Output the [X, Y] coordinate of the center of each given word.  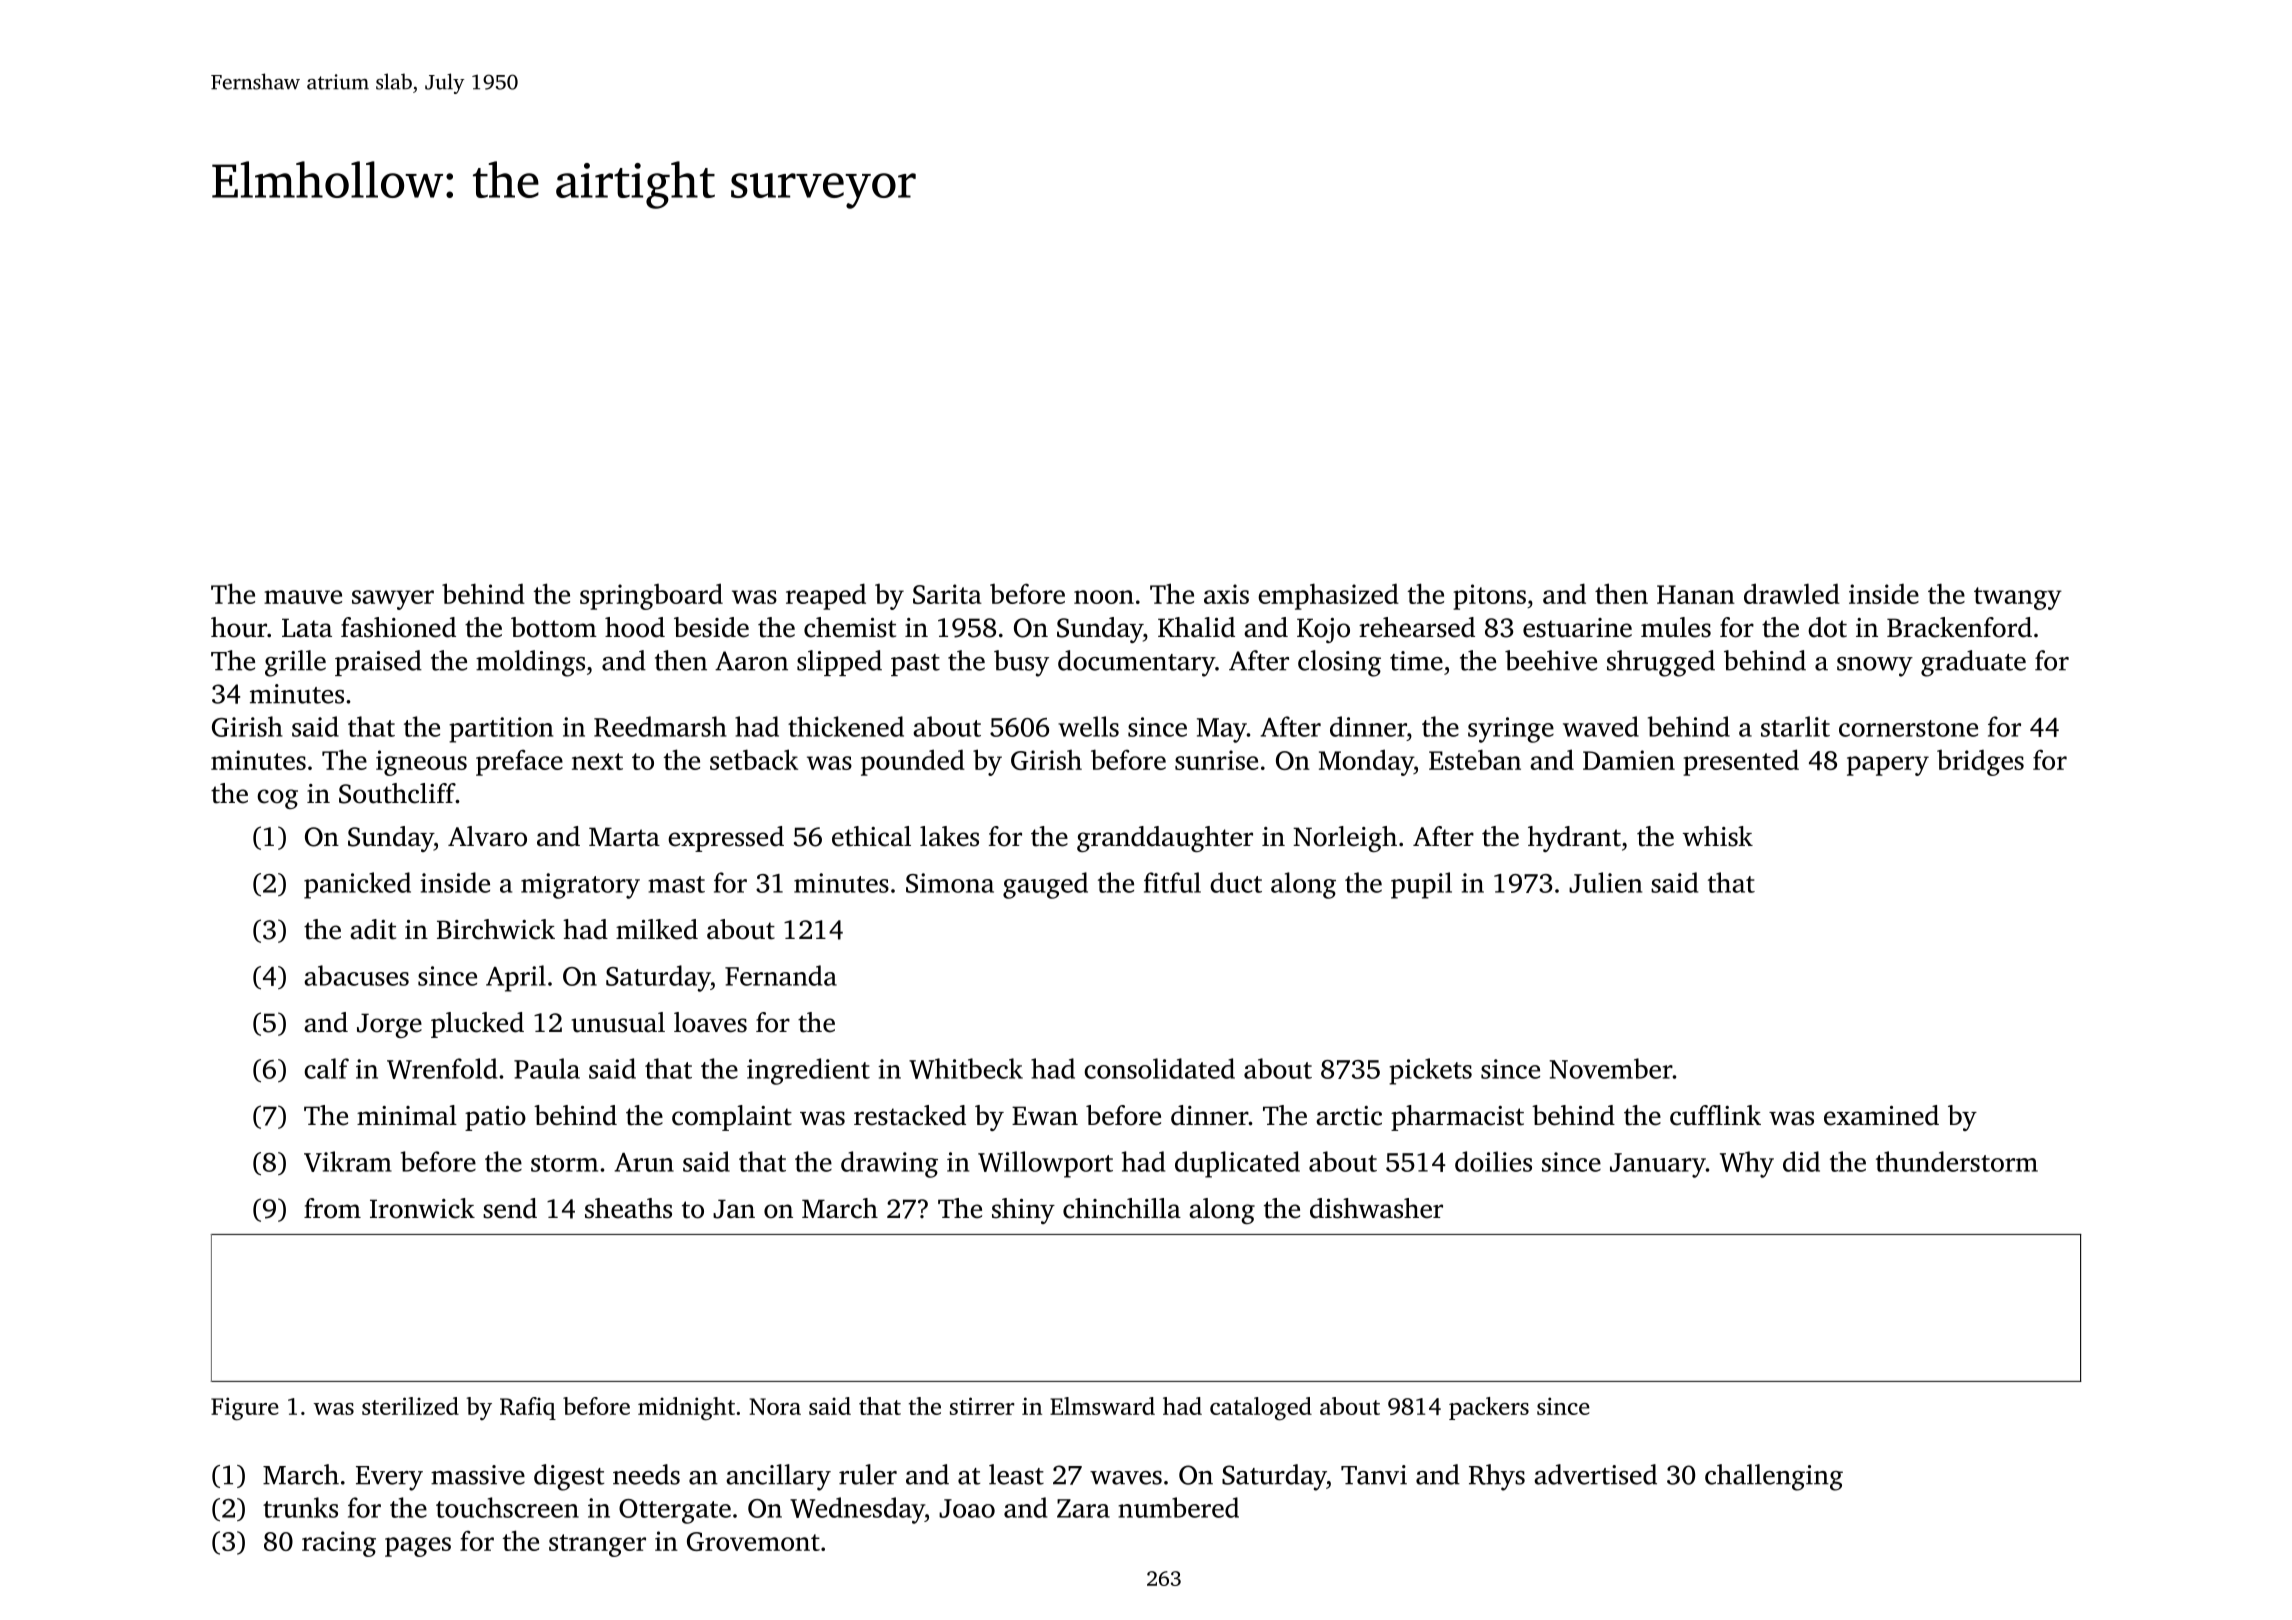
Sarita [947, 594]
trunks [300, 1507]
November [1611, 1068]
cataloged [1261, 1409]
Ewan [1045, 1116]
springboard [651, 596]
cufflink [1715, 1115]
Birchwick [496, 929]
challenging [1774, 1477]
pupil [1421, 885]
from [332, 1208]
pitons [1489, 597]
